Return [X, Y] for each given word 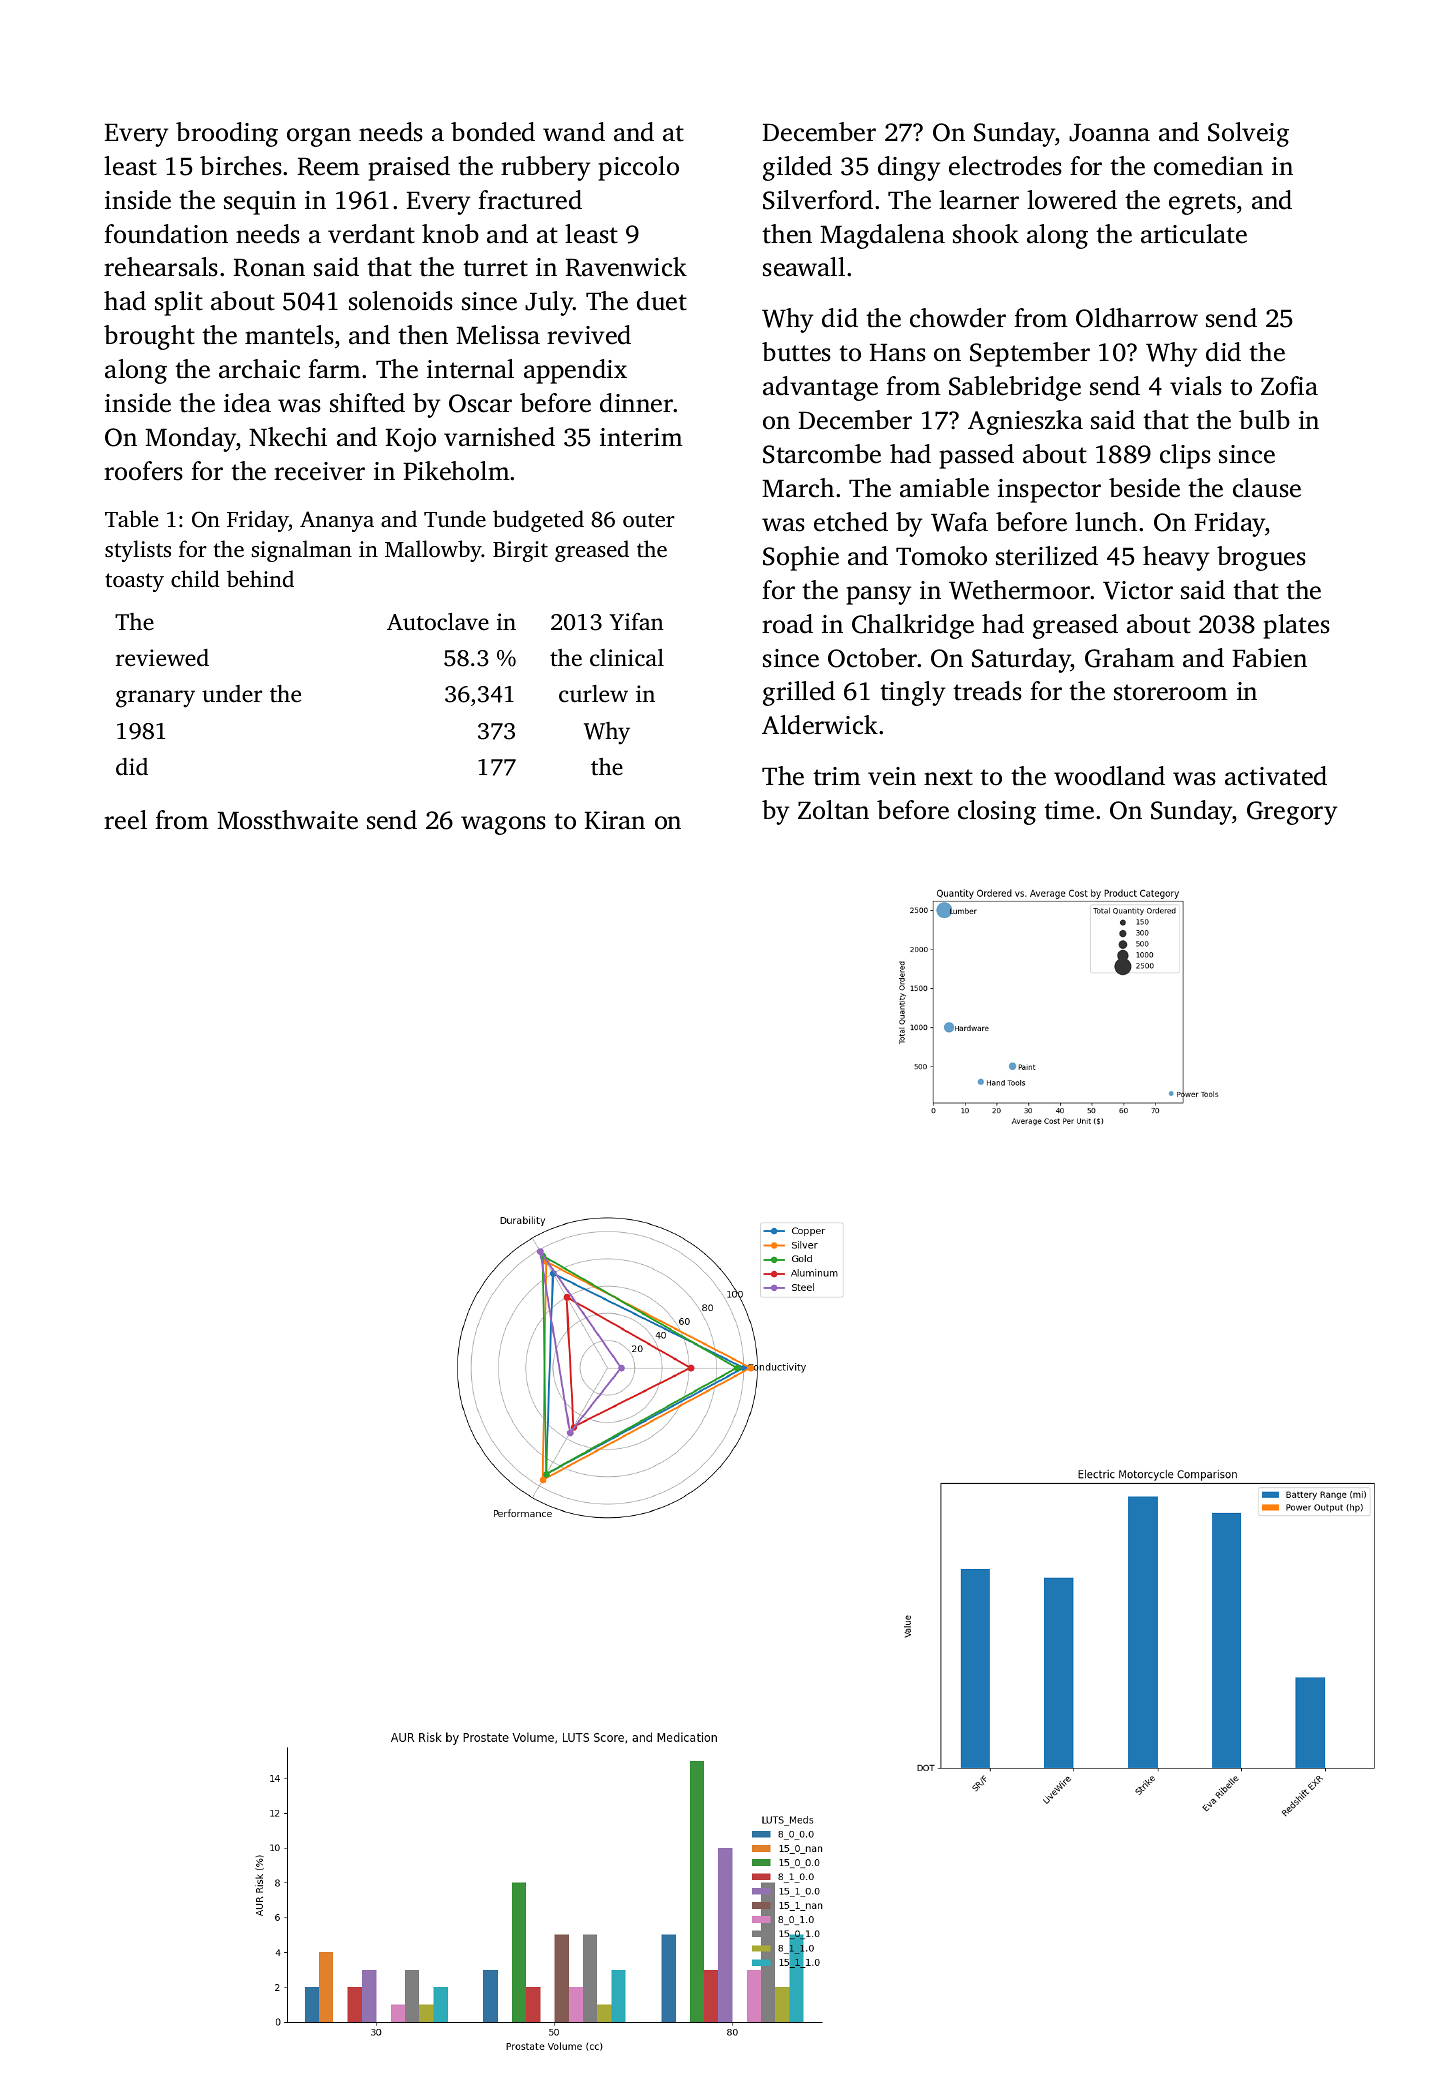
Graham [1130, 658]
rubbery [545, 168]
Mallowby [433, 551]
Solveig [1248, 134]
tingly [912, 693]
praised [409, 168]
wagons [503, 825]
